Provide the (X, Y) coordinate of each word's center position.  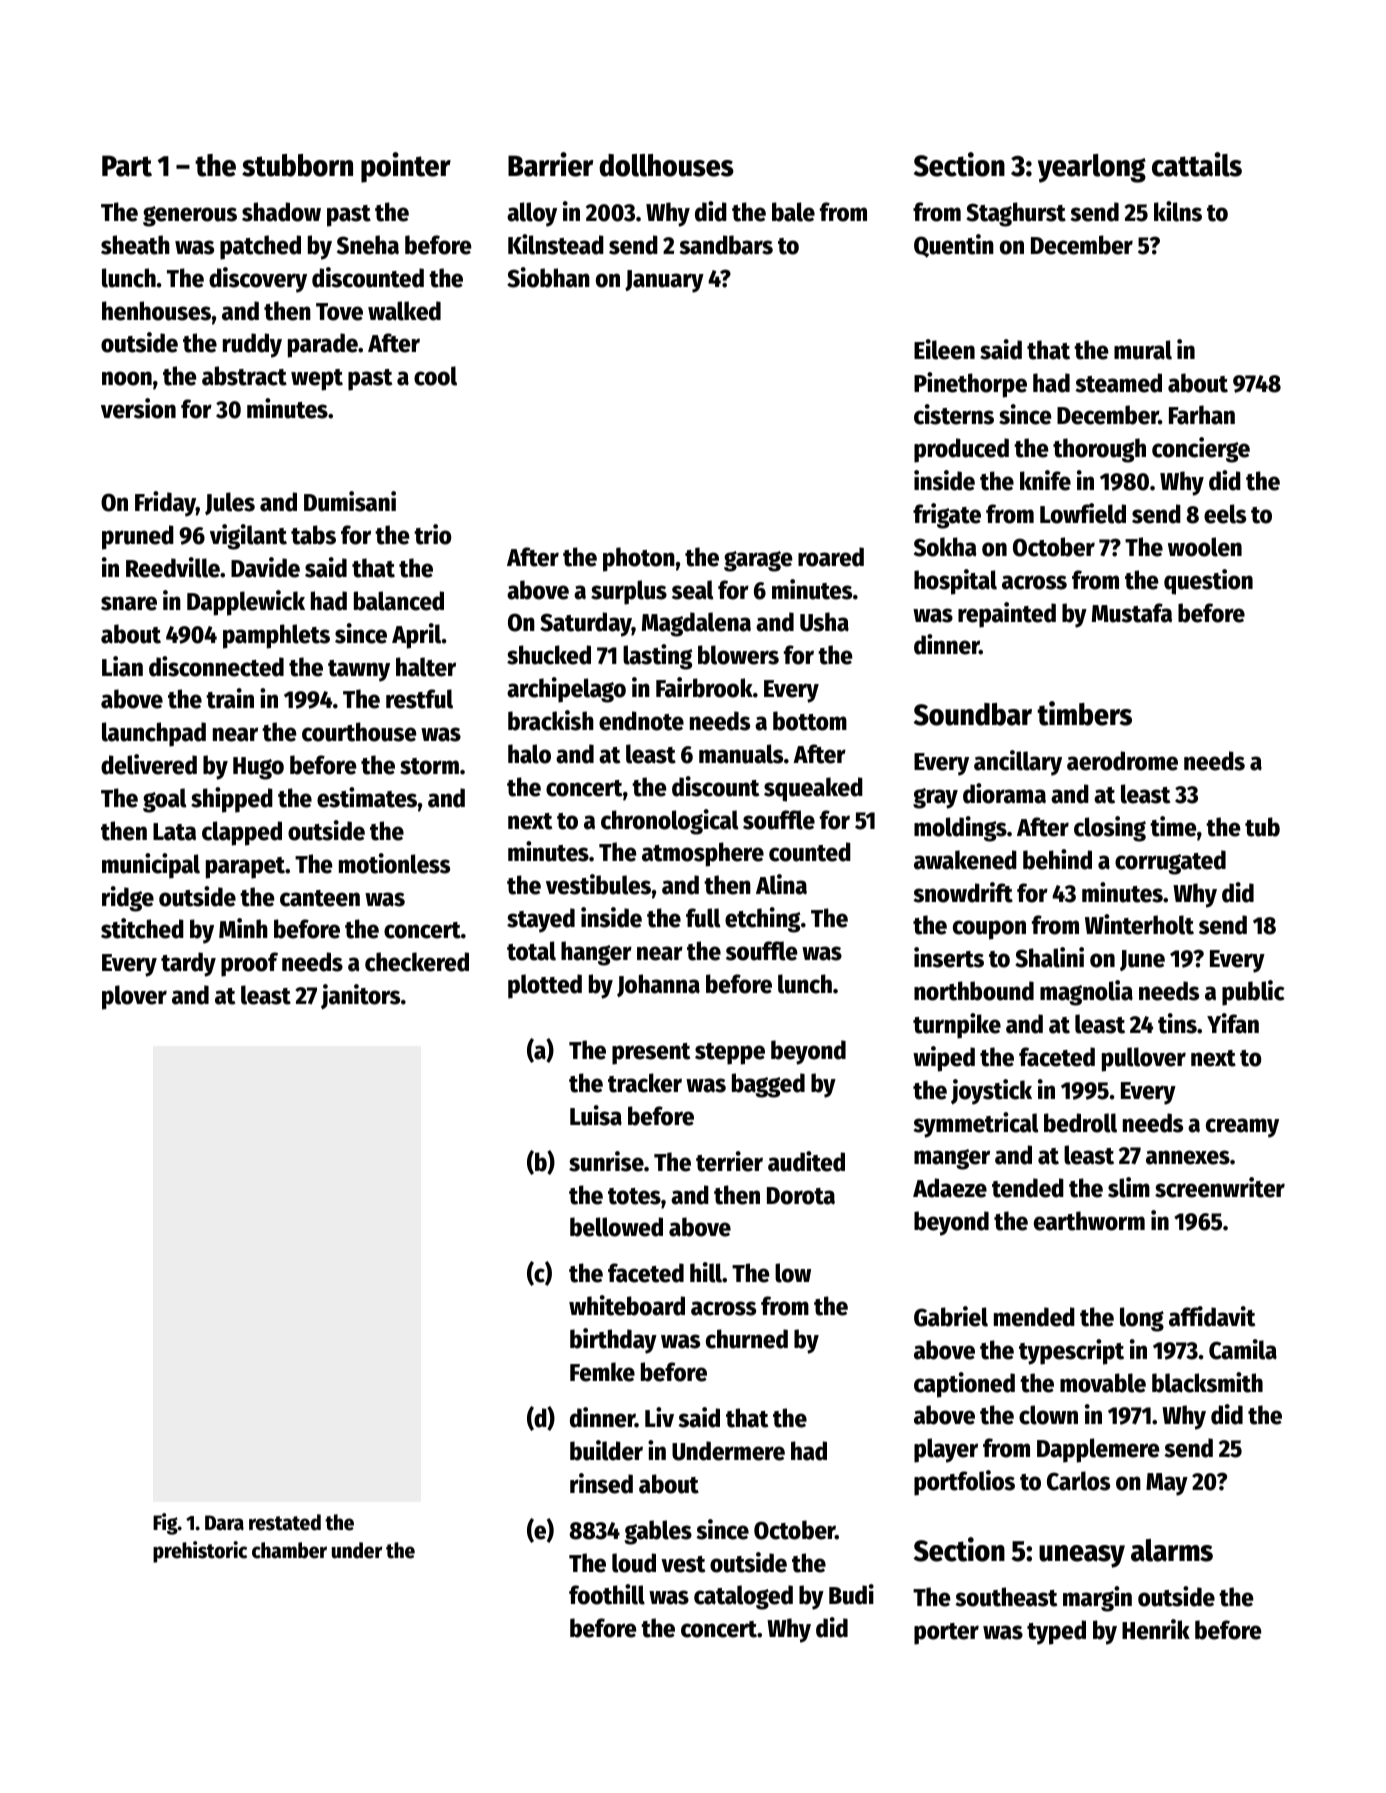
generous (190, 216)
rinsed (601, 1483)
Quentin (954, 246)
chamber (289, 1550)
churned (747, 1339)
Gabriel (951, 1316)
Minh (243, 928)
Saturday (586, 624)
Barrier (550, 164)
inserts (949, 957)
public (1253, 993)
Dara (224, 1523)
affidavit (1212, 1316)
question (1208, 582)
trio (432, 534)
